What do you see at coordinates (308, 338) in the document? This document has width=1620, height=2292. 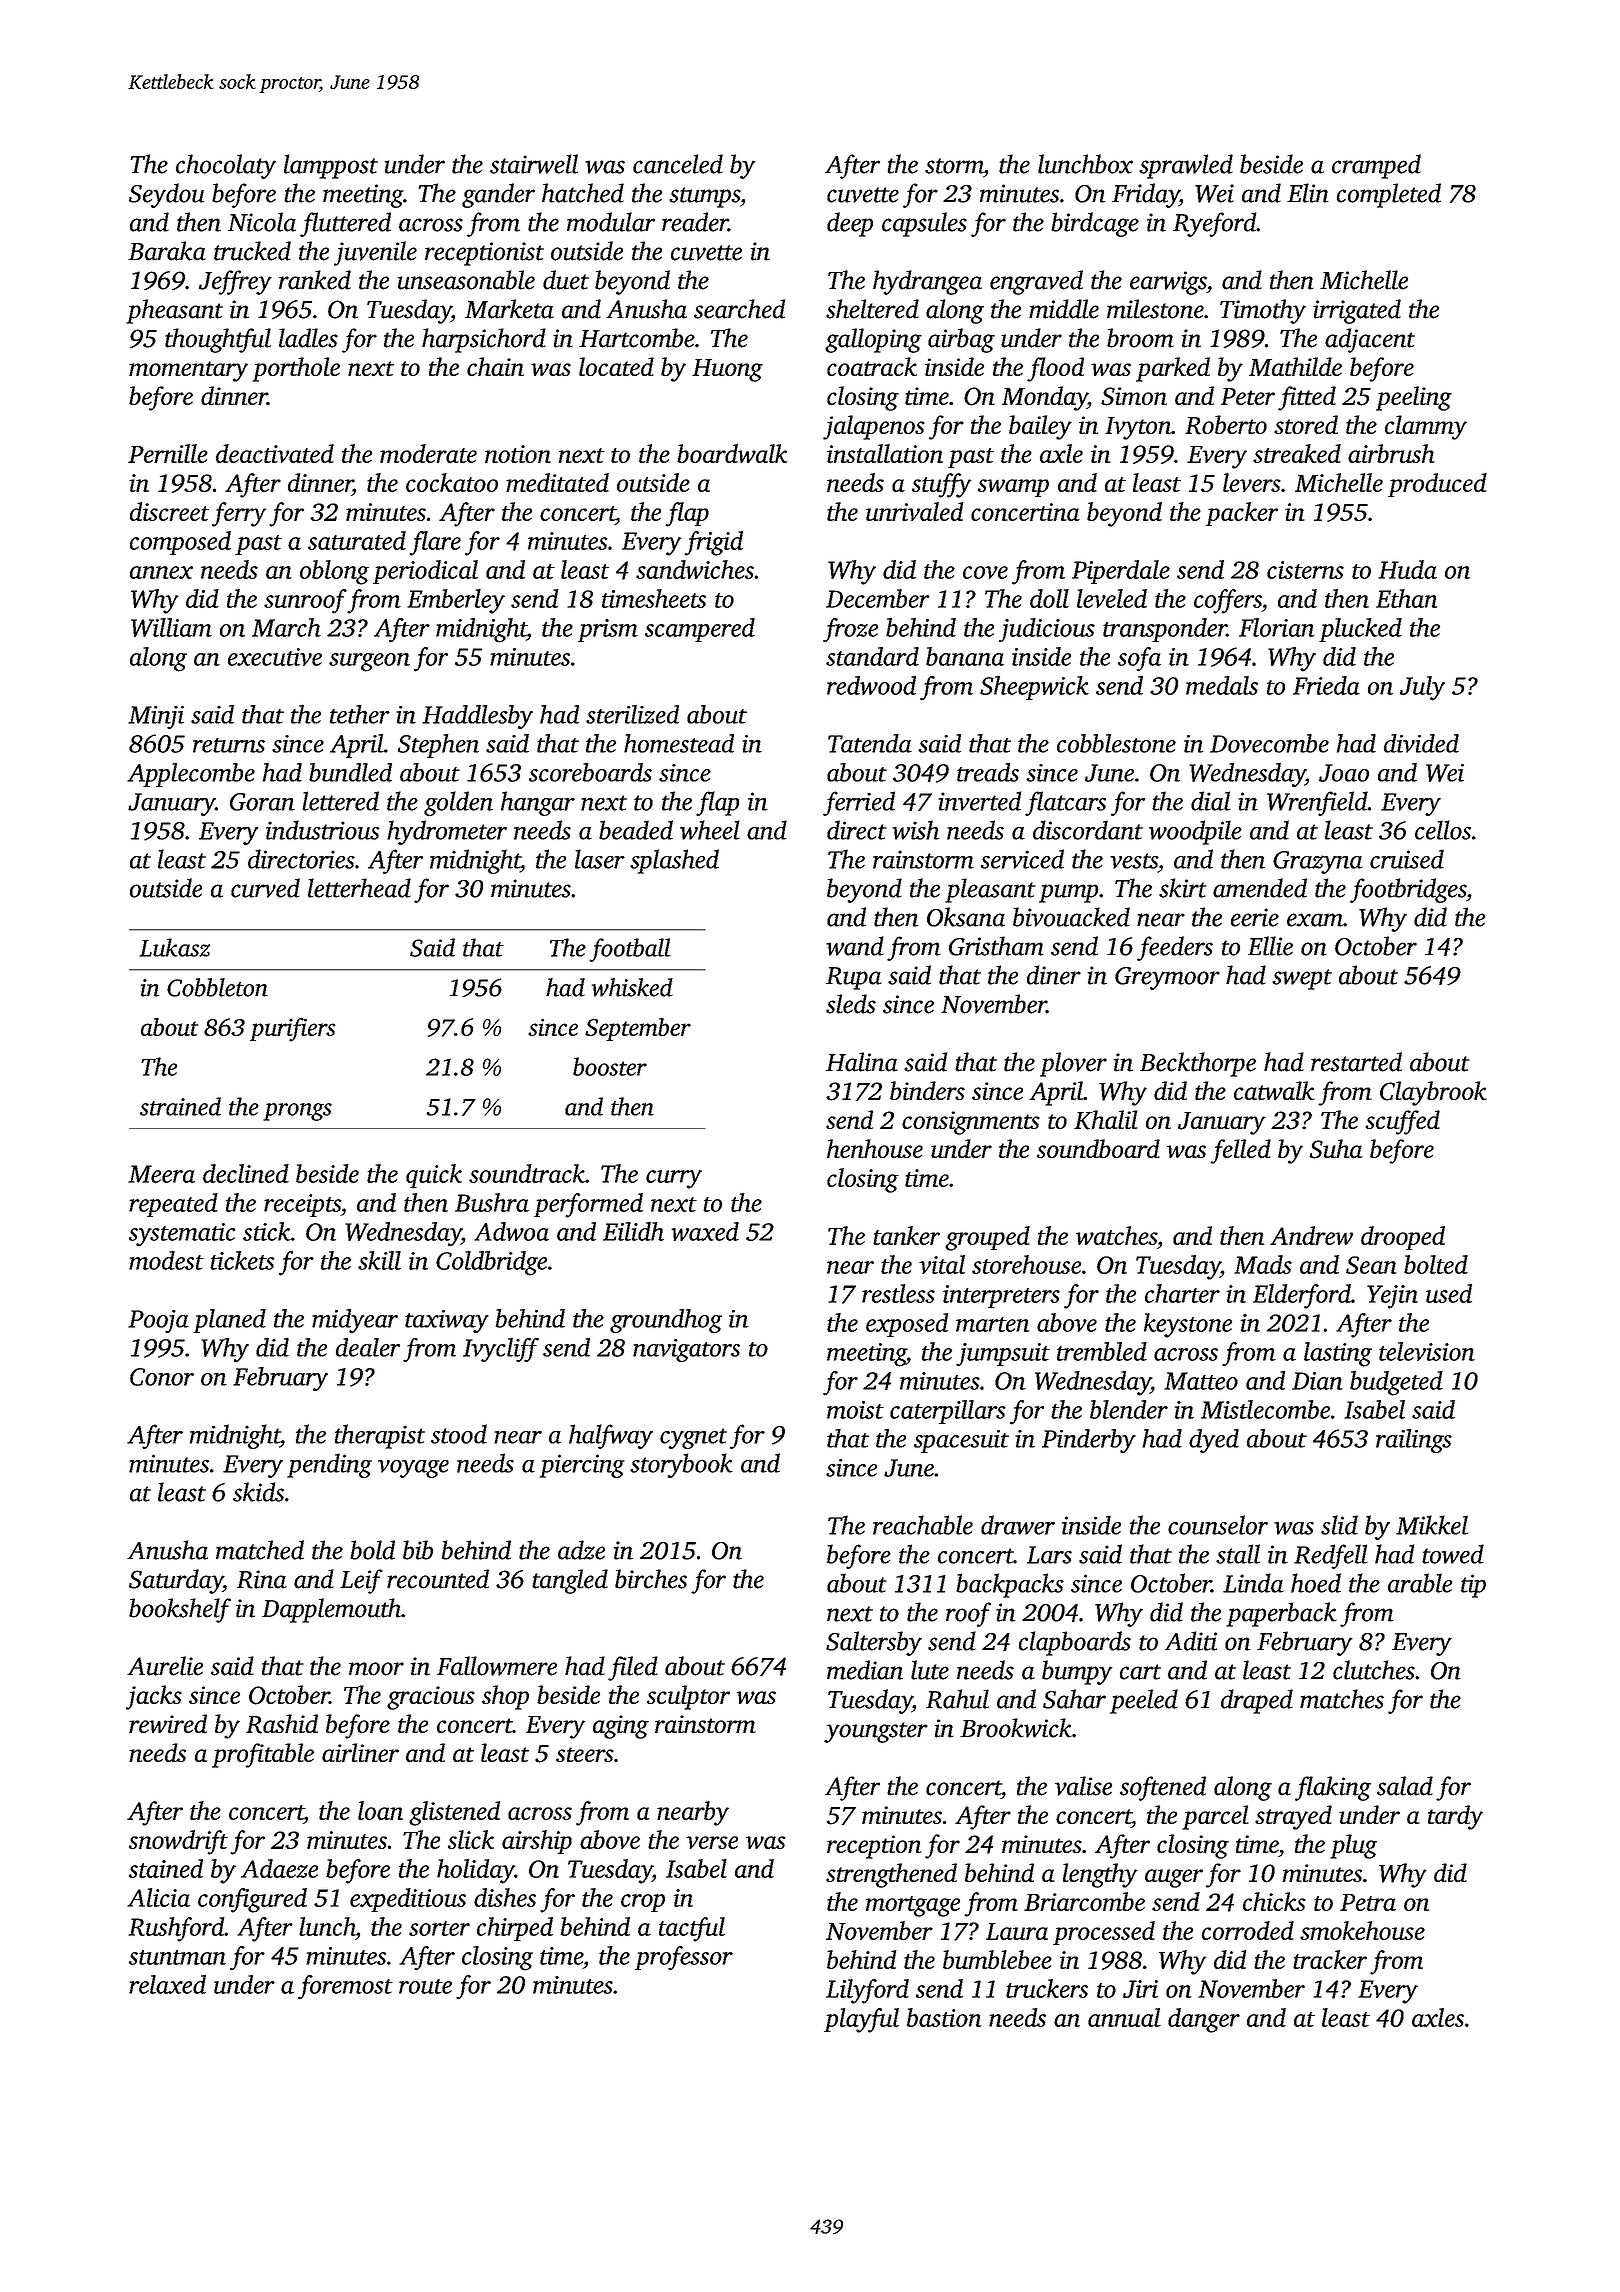 I see `ladles` at bounding box center [308, 338].
